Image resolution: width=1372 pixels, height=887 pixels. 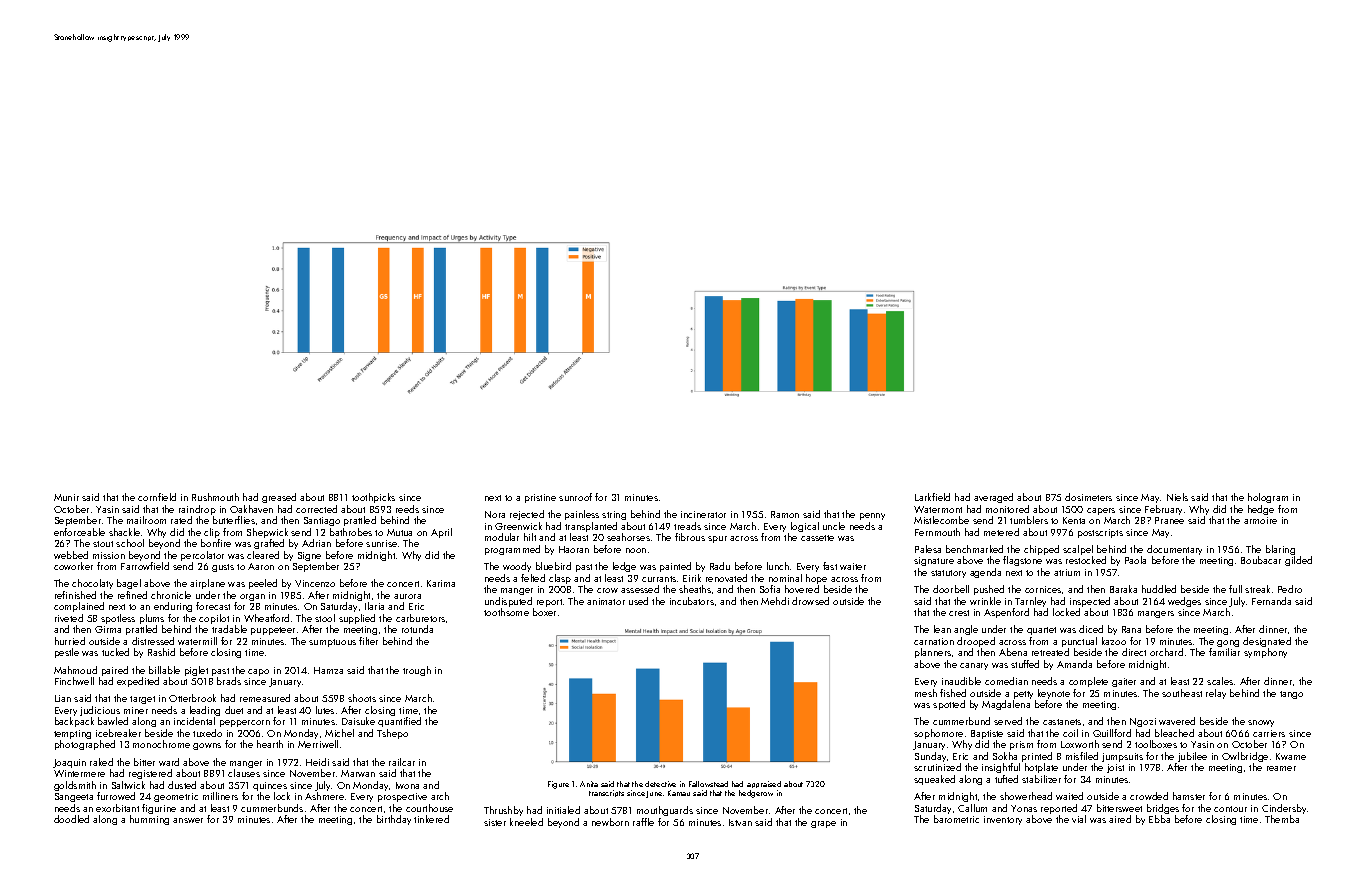 I want to click on printed, so click(x=1037, y=757).
